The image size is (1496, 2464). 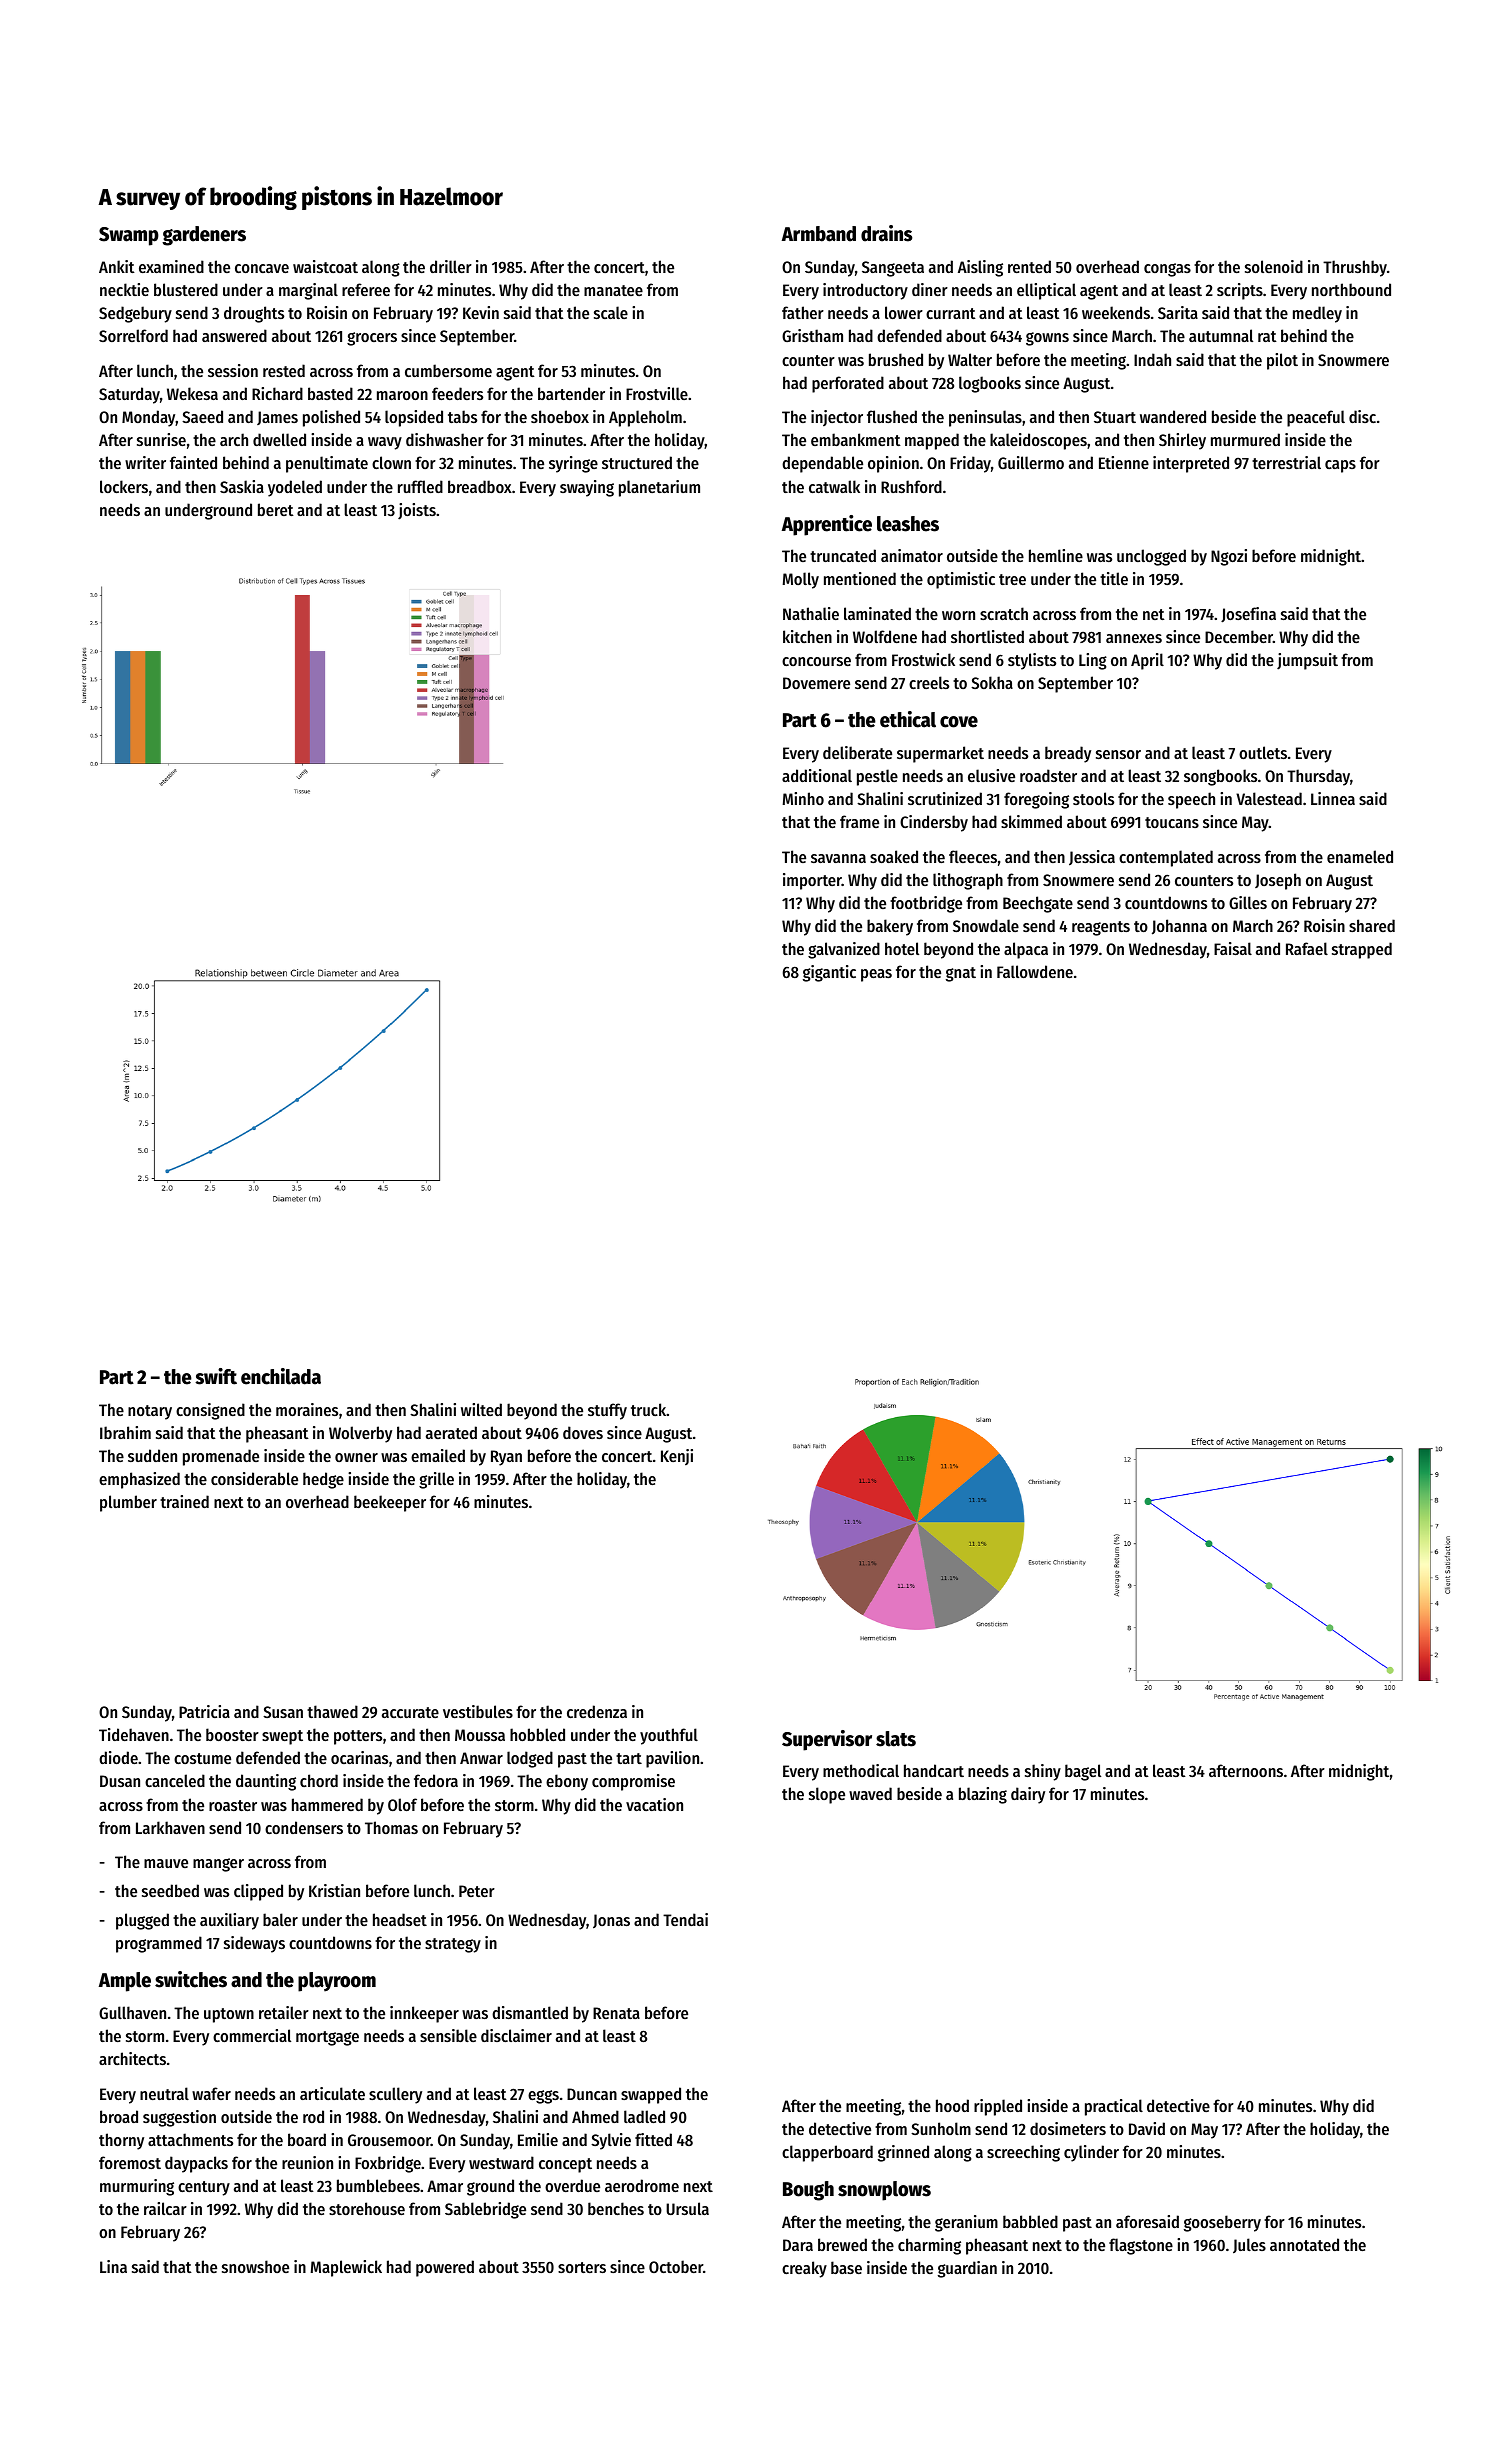 What do you see at coordinates (150, 1412) in the screenshot?
I see `notary` at bounding box center [150, 1412].
